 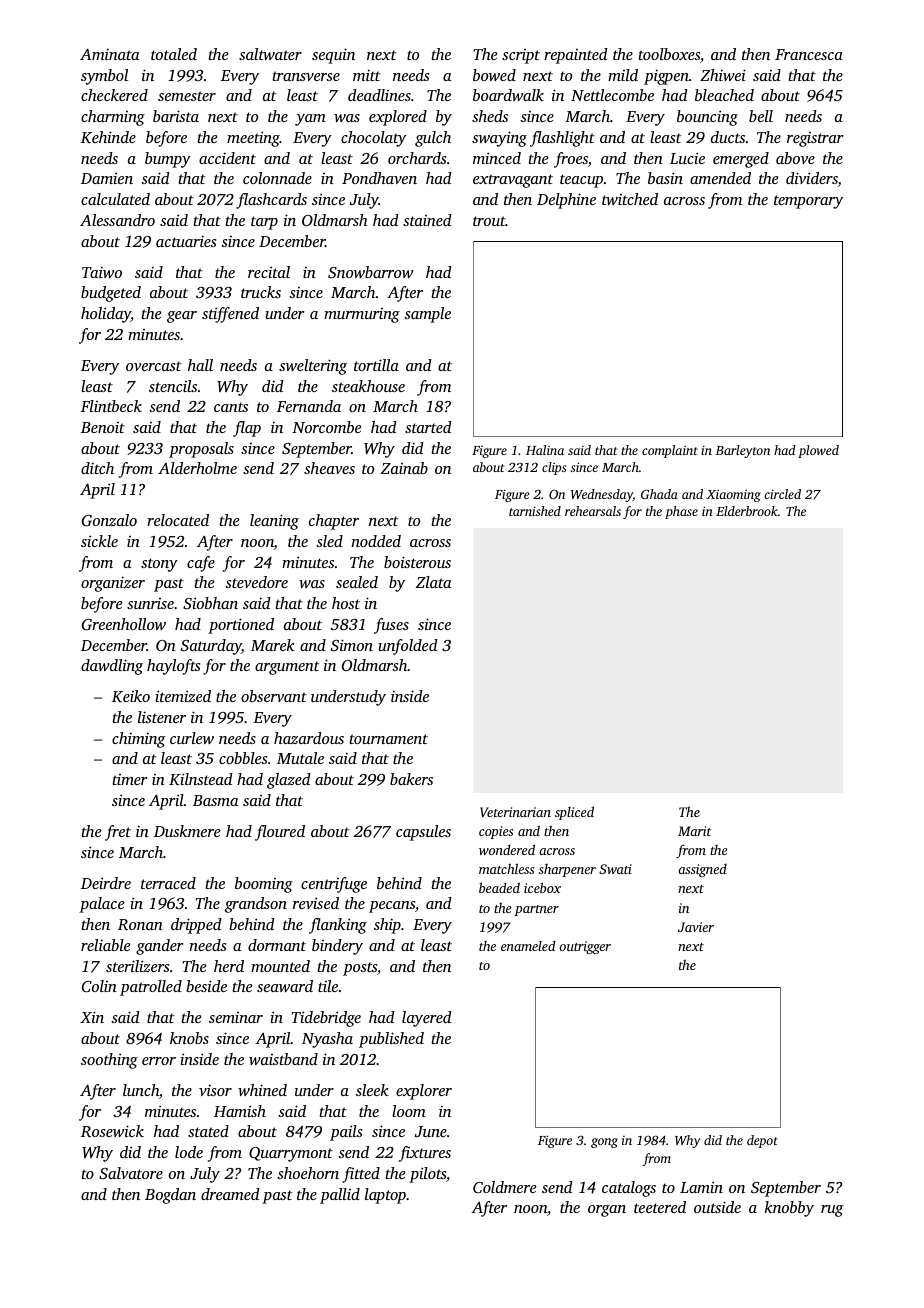 What do you see at coordinates (741, 160) in the screenshot?
I see `emerged` at bounding box center [741, 160].
